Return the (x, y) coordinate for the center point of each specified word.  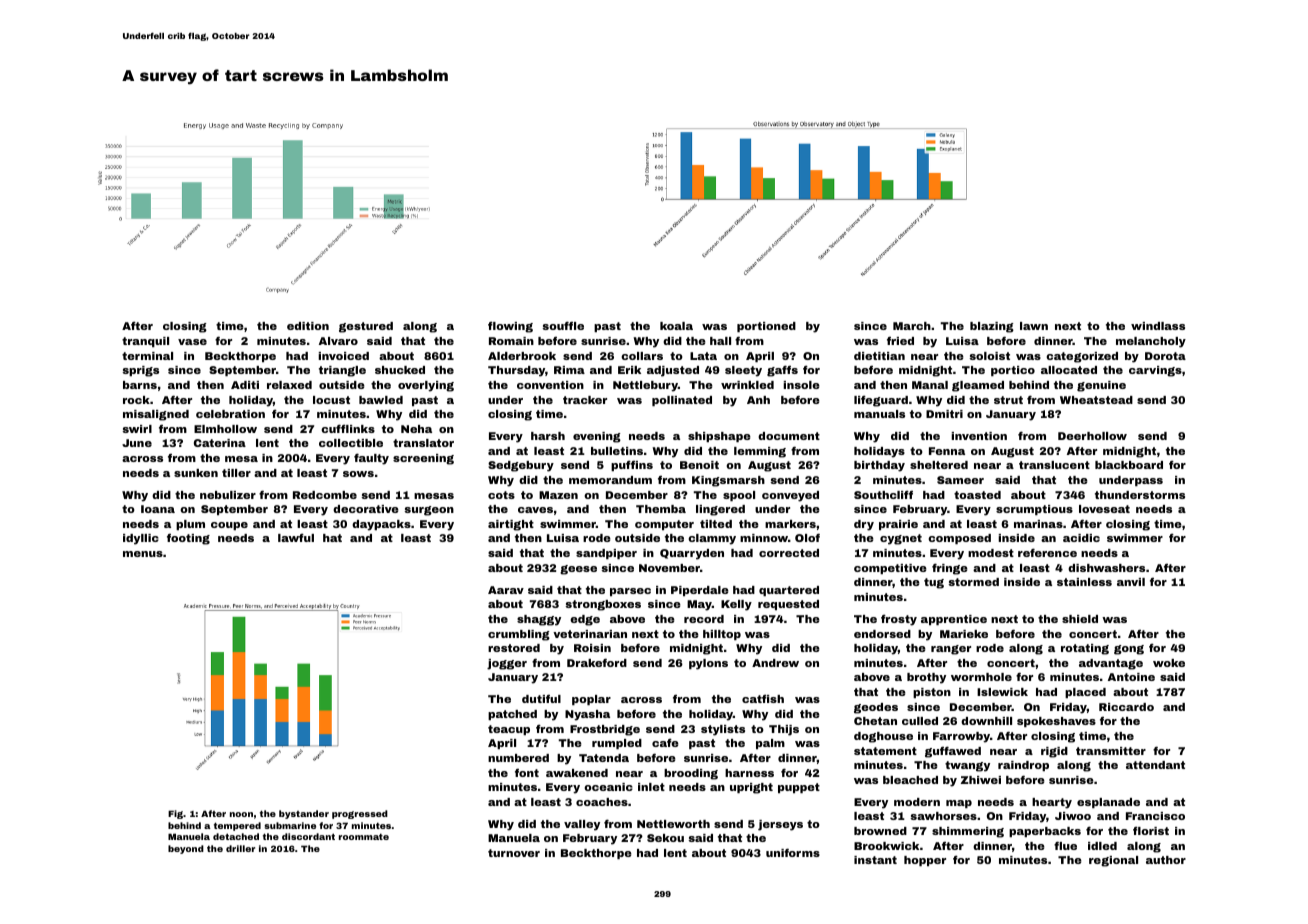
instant (875, 860)
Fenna (947, 451)
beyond (186, 849)
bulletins (617, 451)
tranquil (145, 342)
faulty (371, 459)
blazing (992, 327)
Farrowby (961, 737)
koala (676, 326)
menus (143, 554)
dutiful (541, 699)
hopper (925, 861)
